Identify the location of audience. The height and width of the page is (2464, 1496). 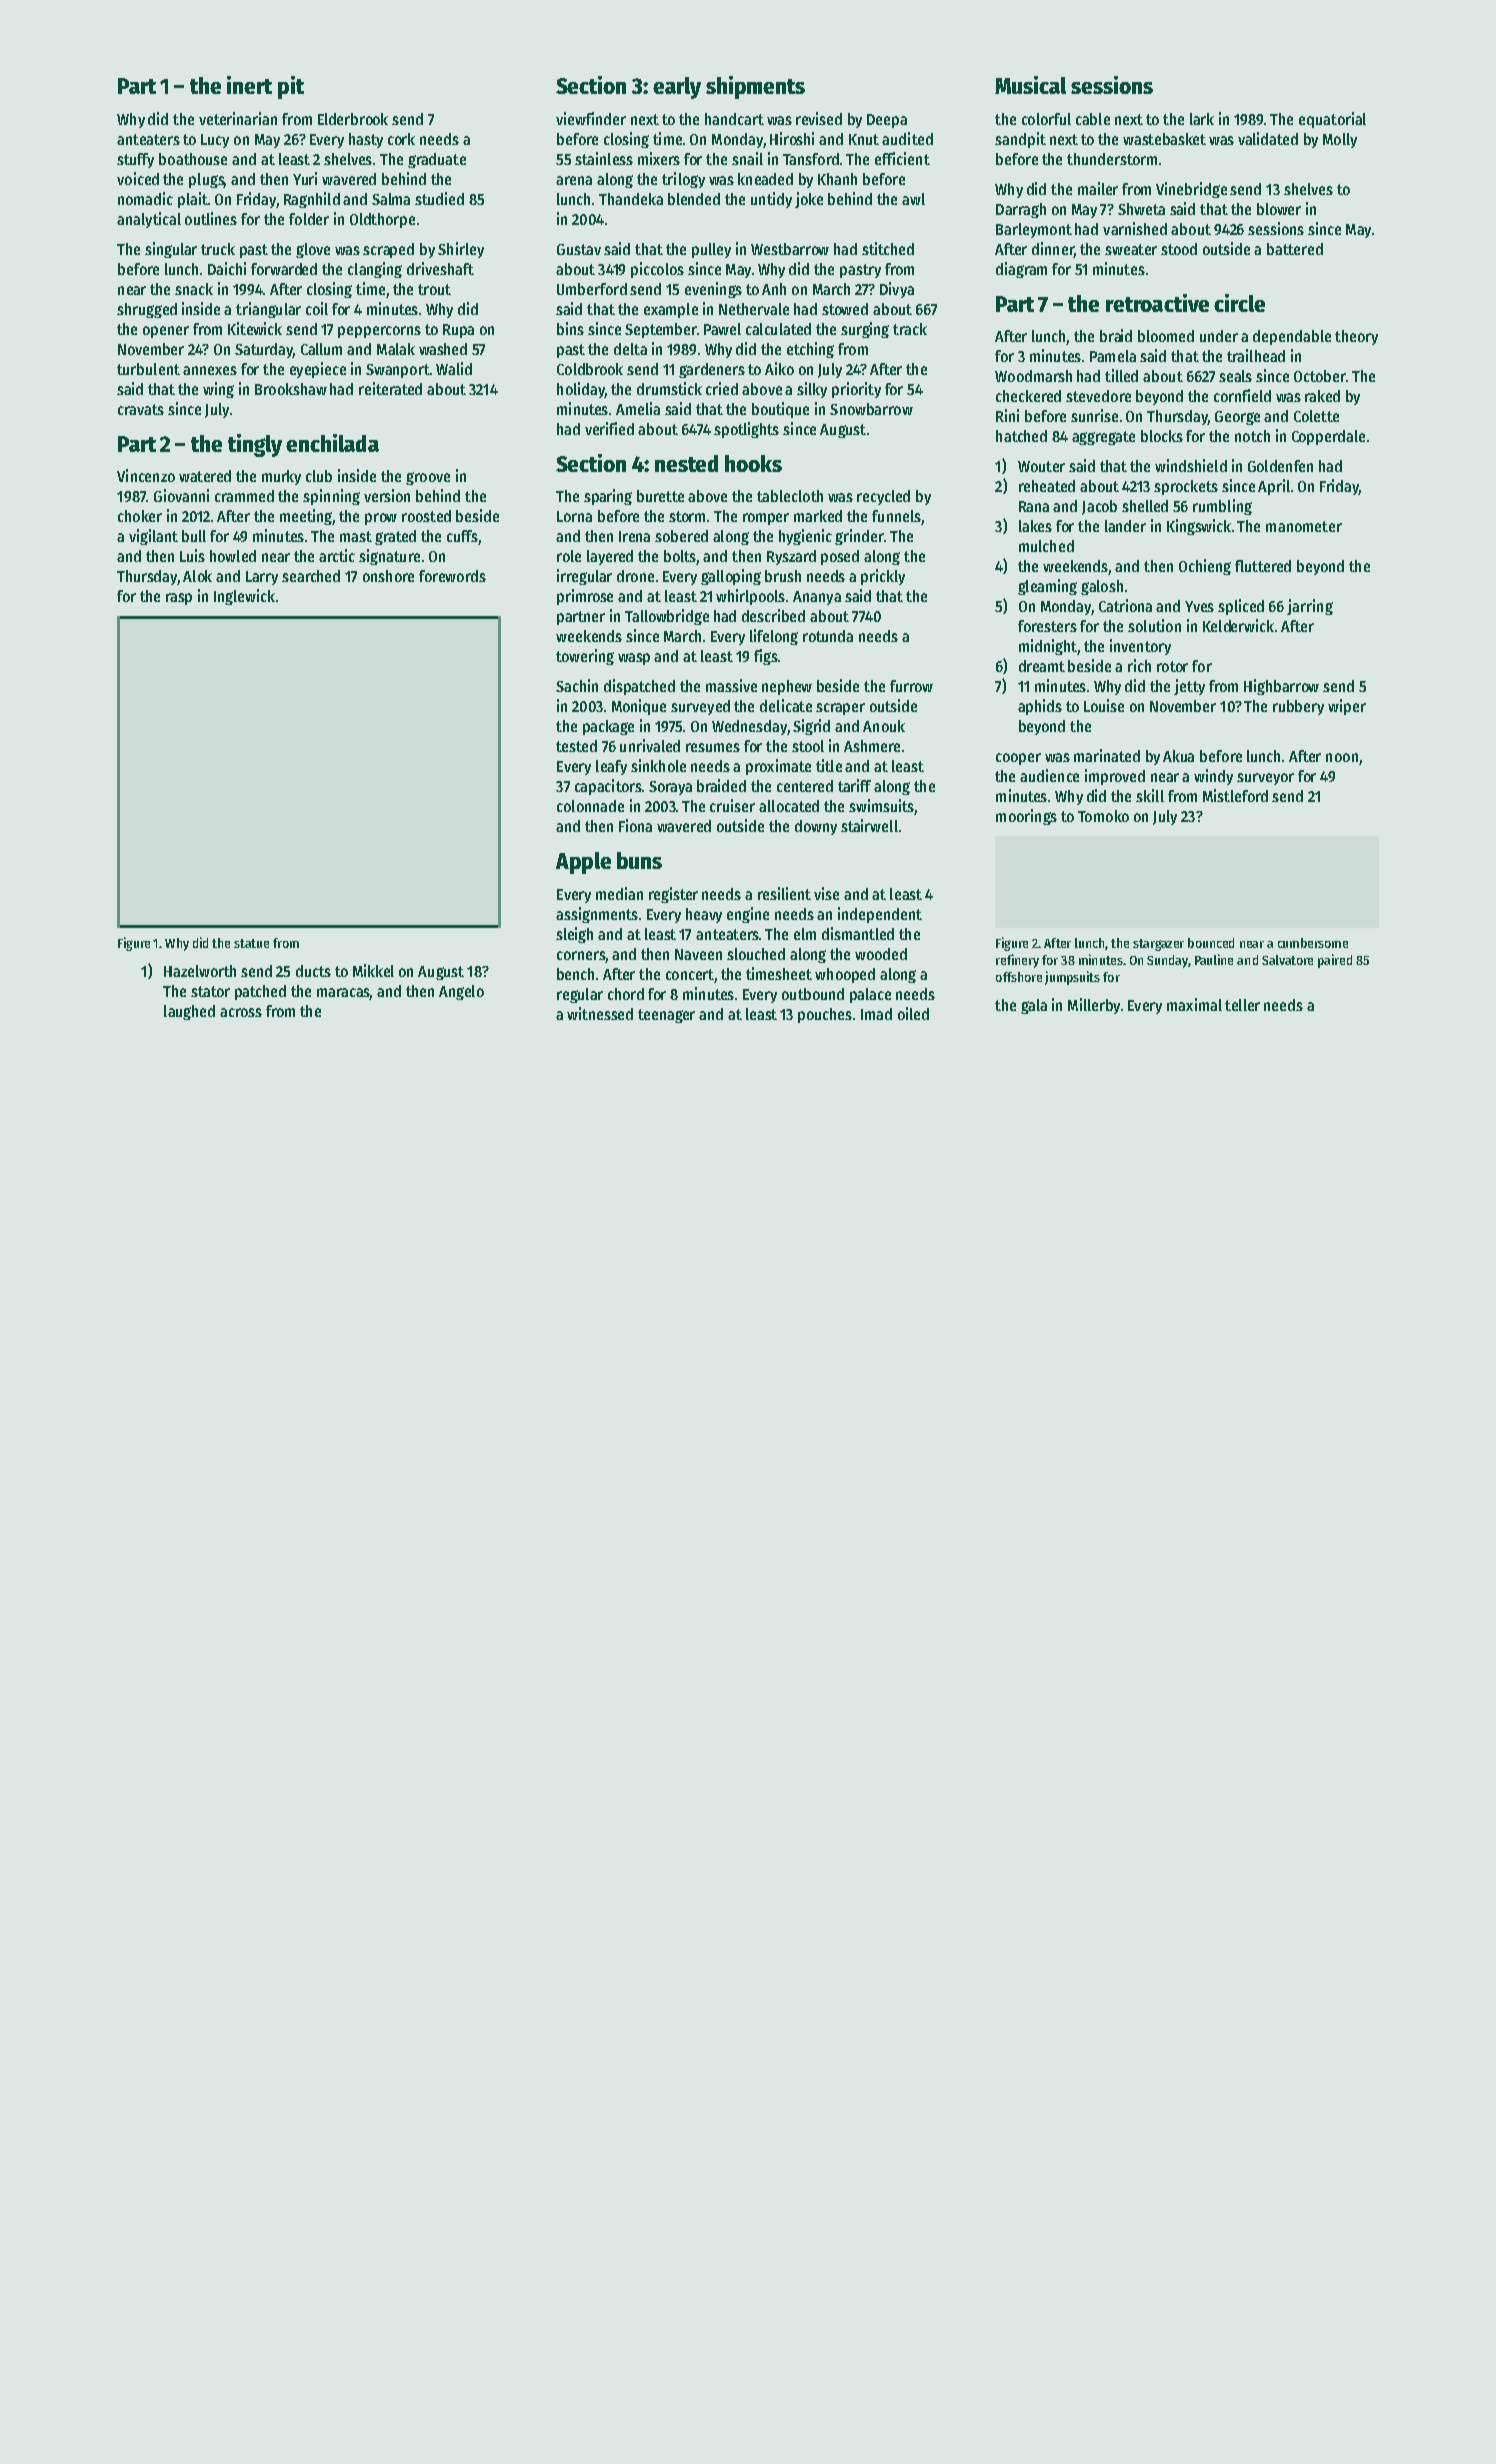
(1049, 775).
